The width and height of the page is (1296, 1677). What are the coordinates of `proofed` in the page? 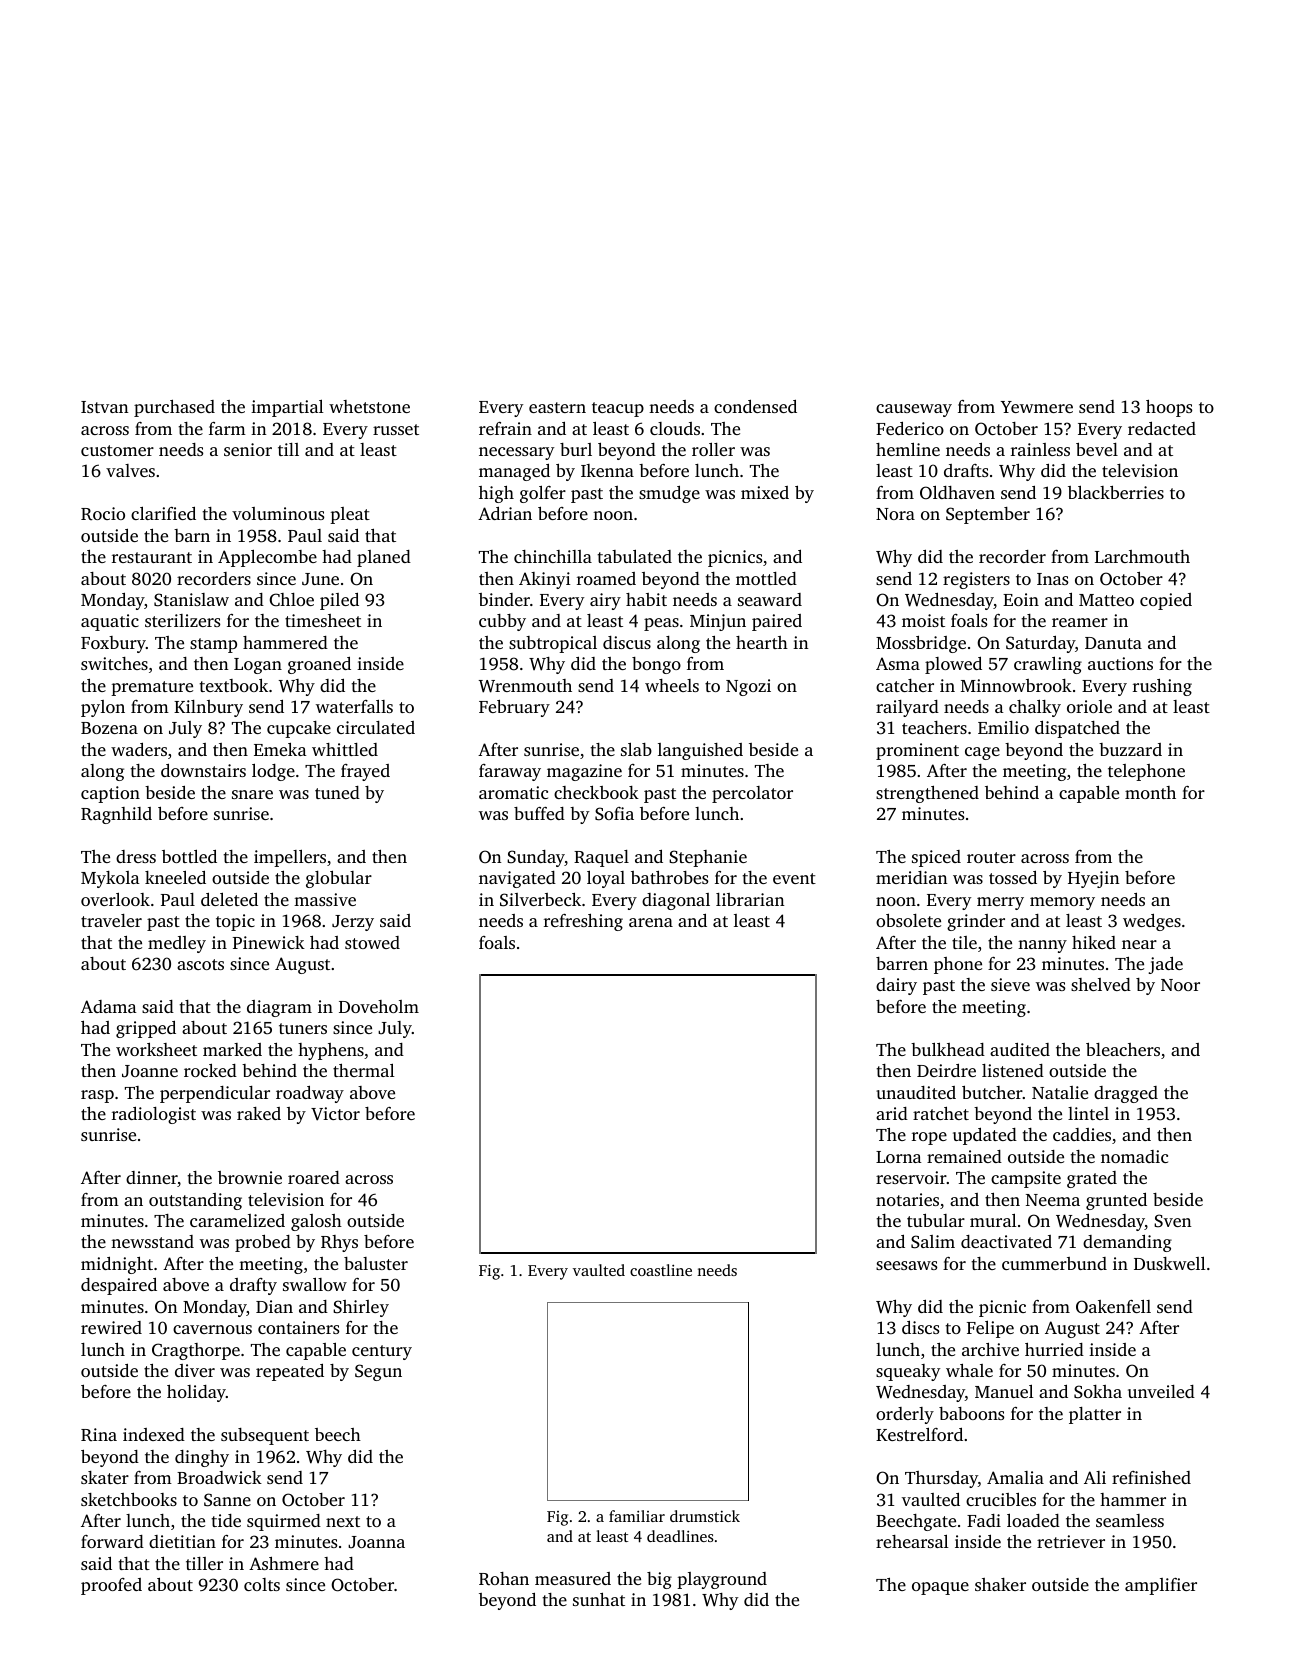 It's located at (111, 1586).
